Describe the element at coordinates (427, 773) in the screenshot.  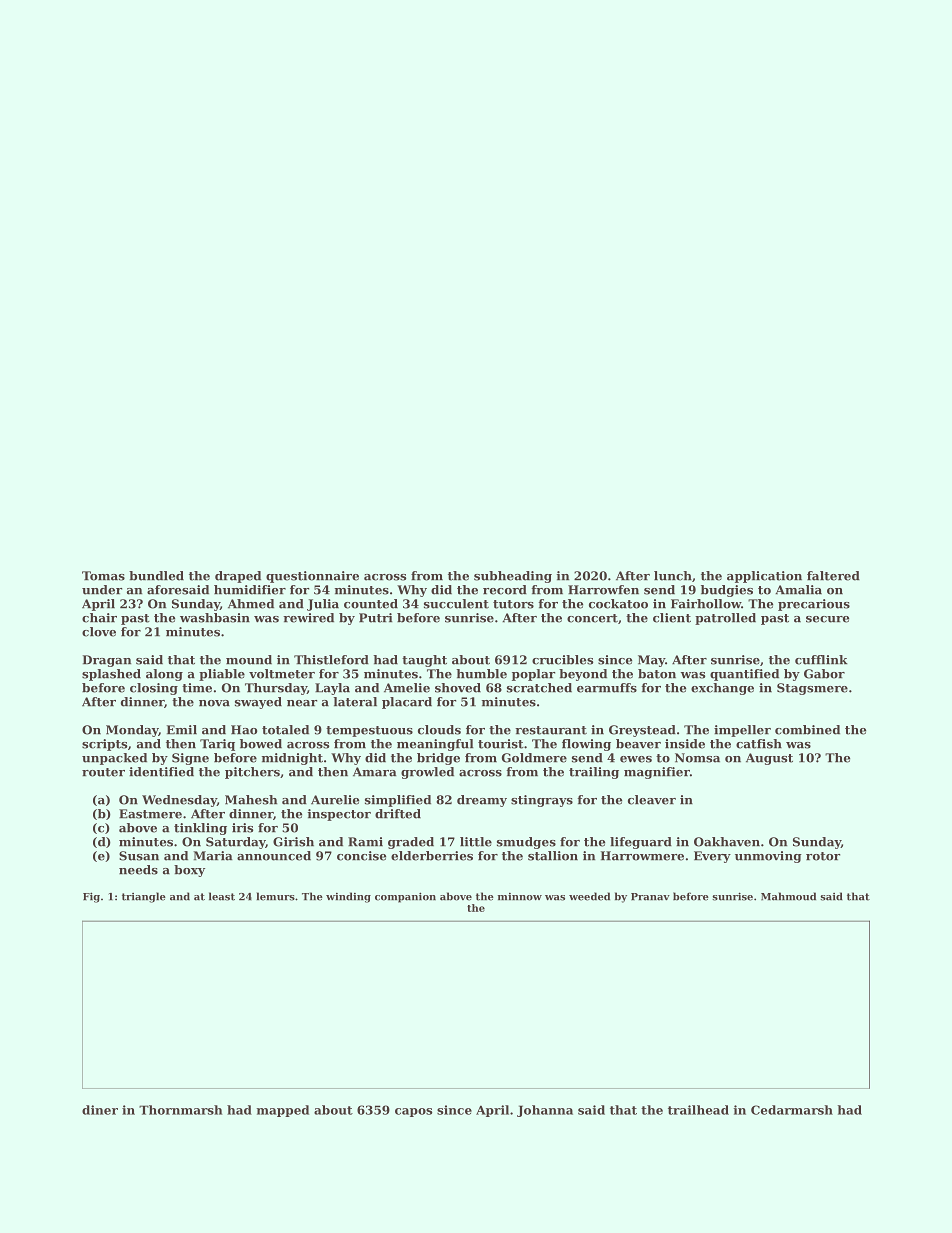
I see `growled` at that location.
